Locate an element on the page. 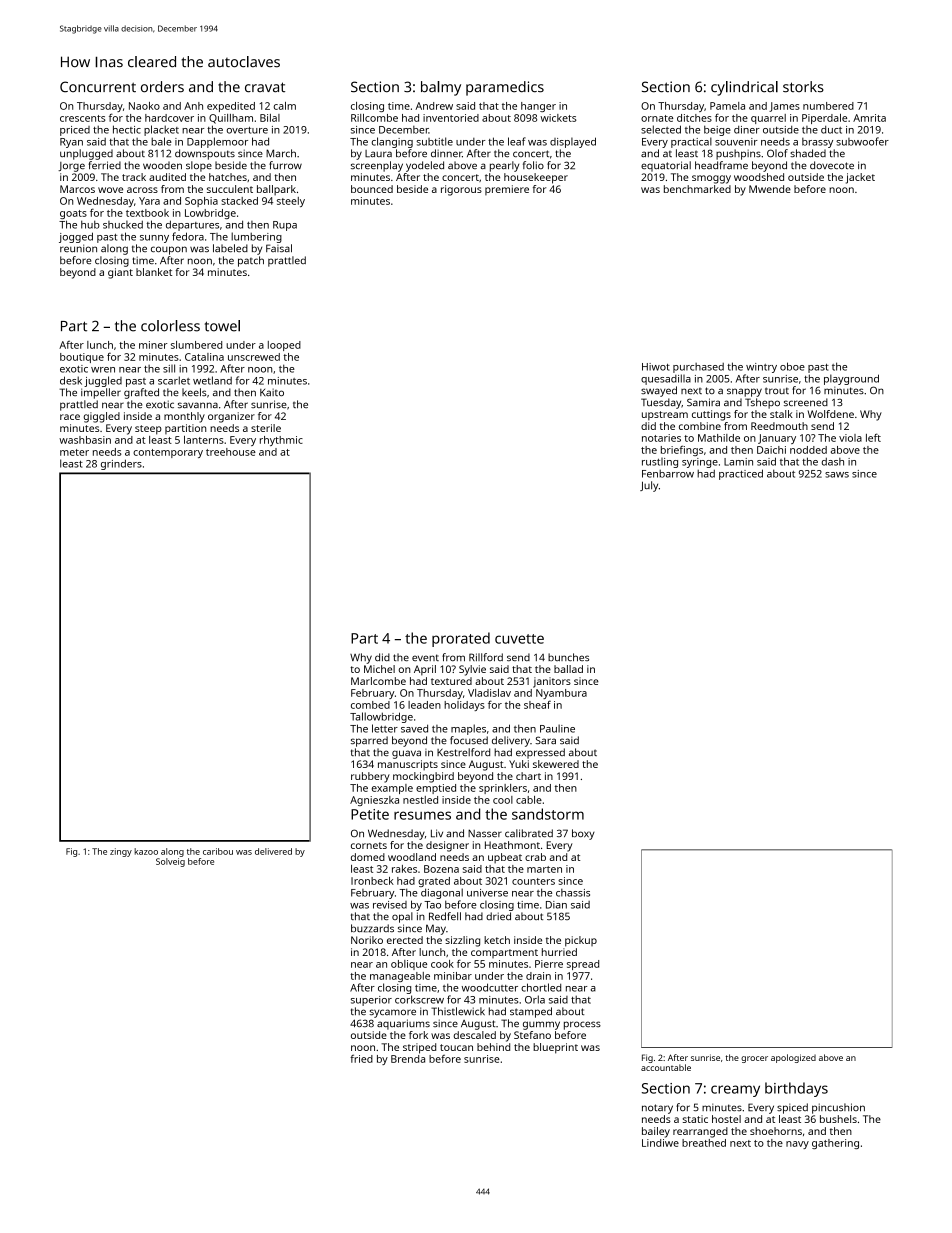  storks is located at coordinates (803, 87).
